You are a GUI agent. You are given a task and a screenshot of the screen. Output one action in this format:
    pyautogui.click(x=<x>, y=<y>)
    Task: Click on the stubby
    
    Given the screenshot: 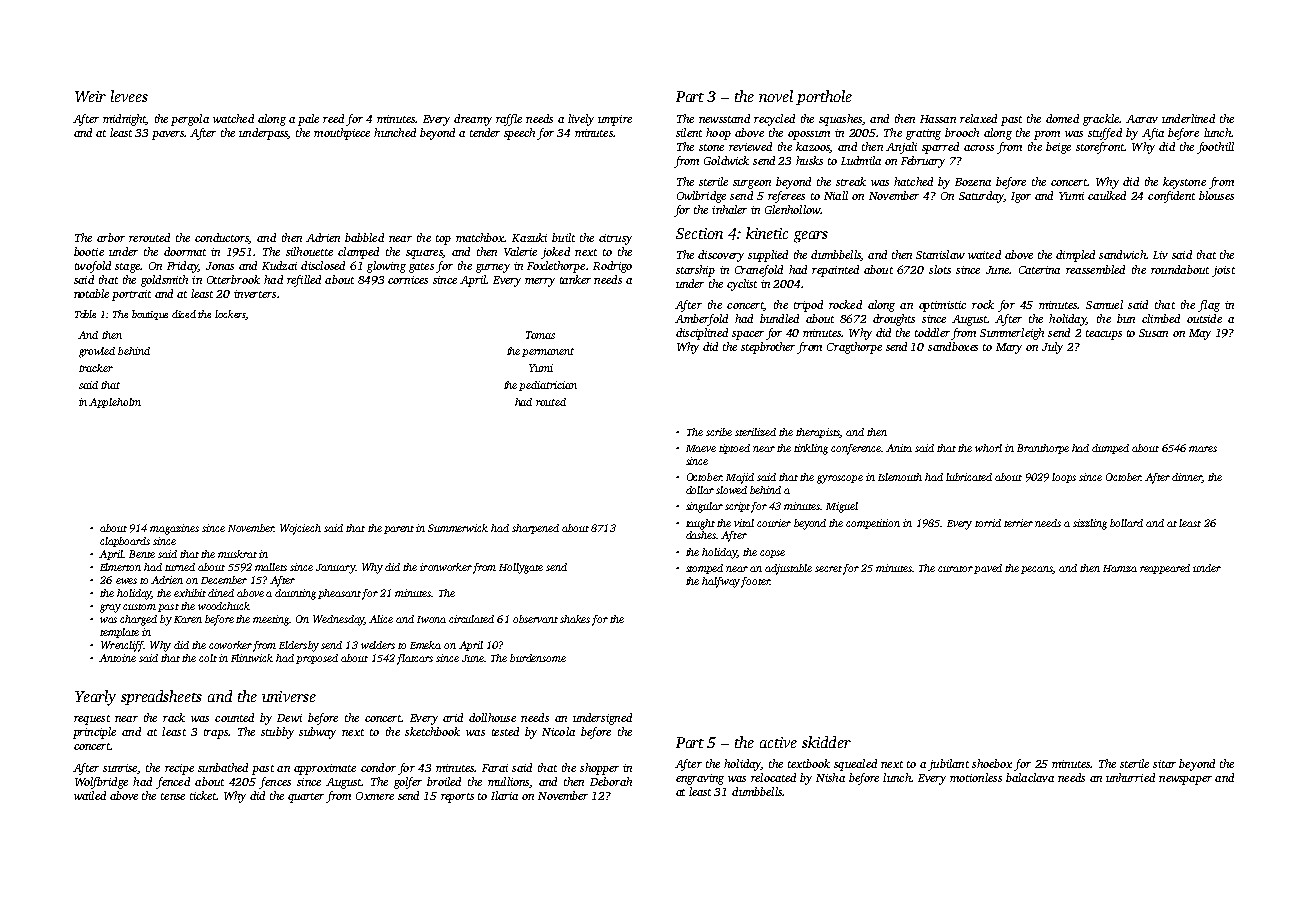 What is the action you would take?
    pyautogui.click(x=277, y=733)
